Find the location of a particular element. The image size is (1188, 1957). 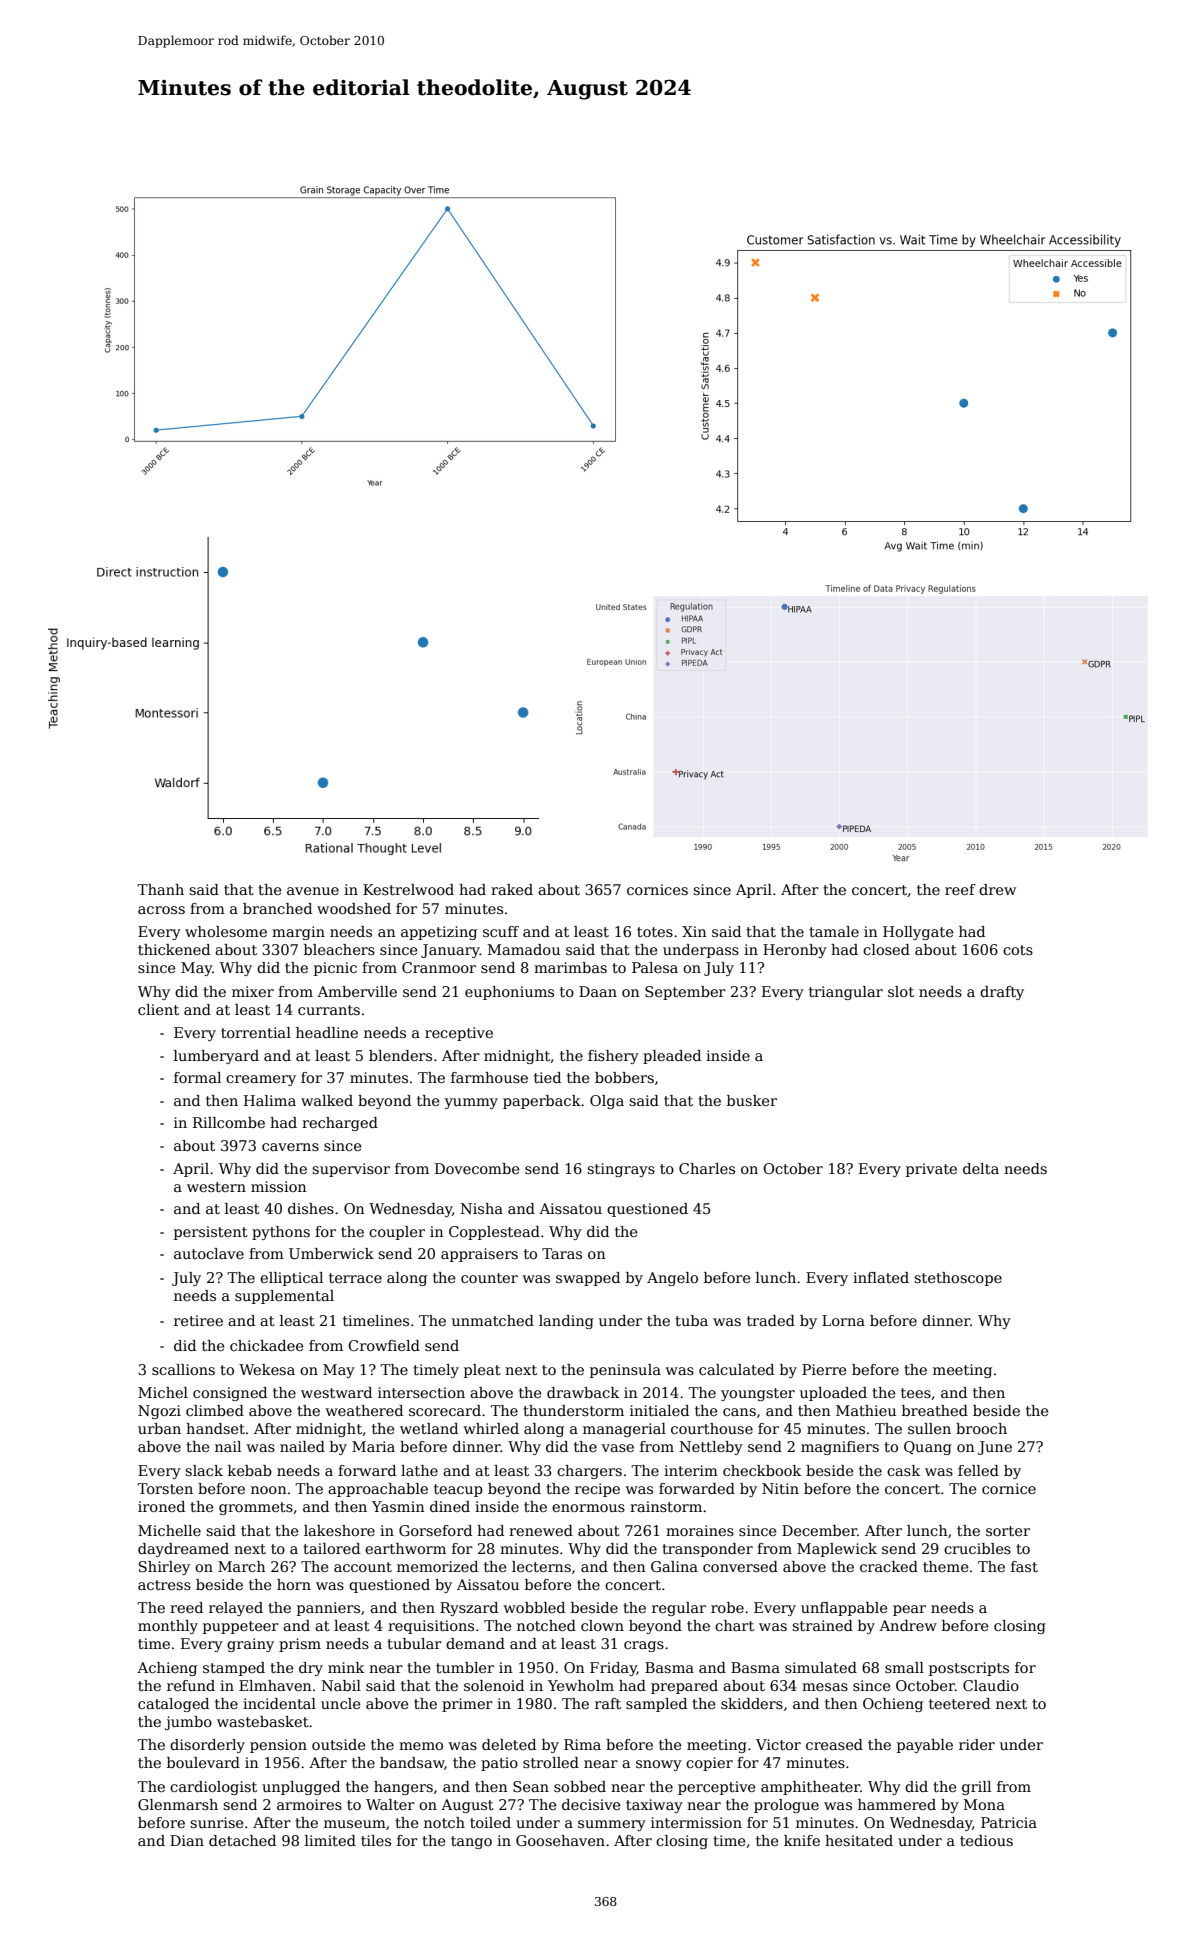

counter is located at coordinates (489, 1278).
